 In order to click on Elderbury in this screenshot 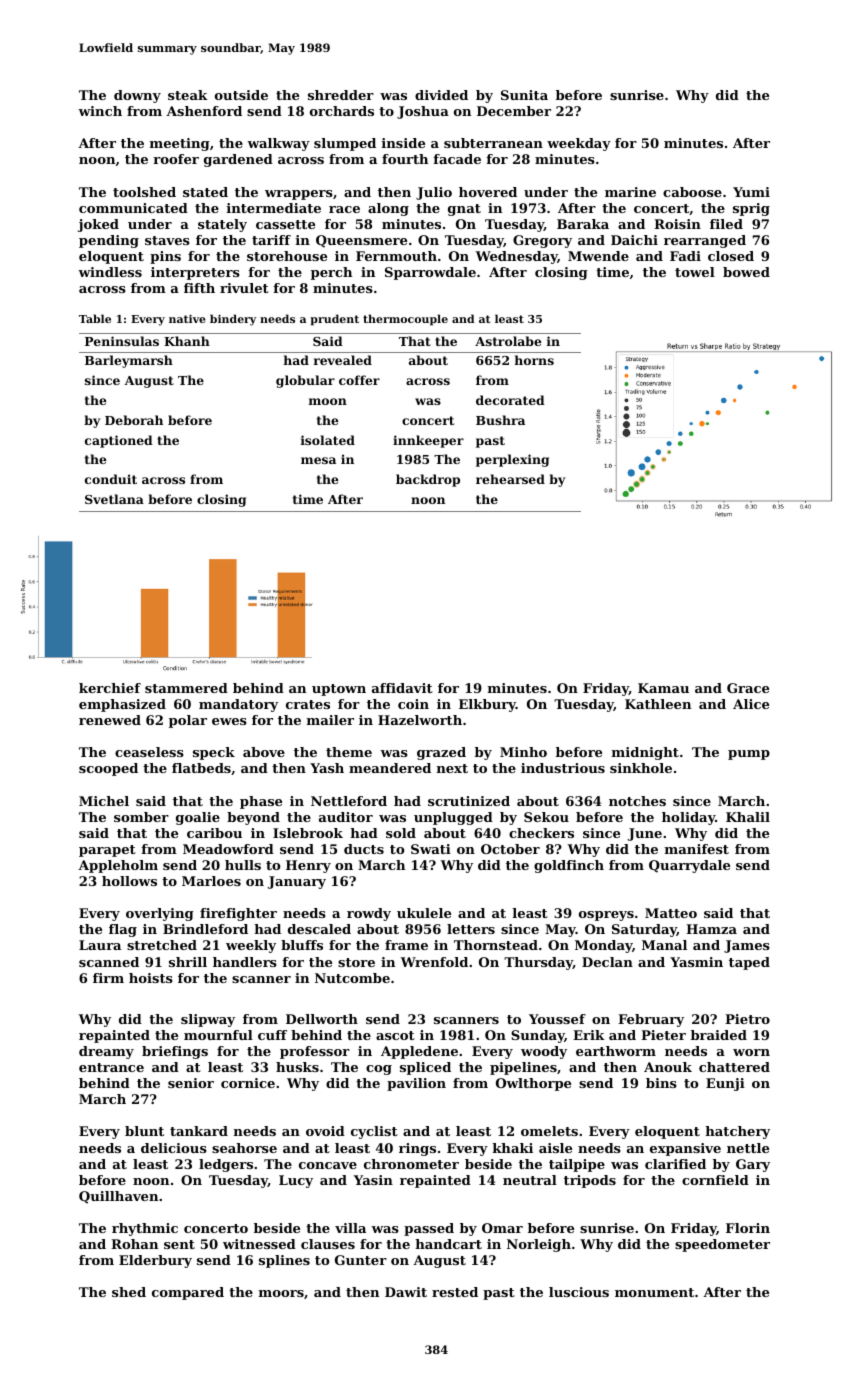, I will do `click(155, 1261)`.
